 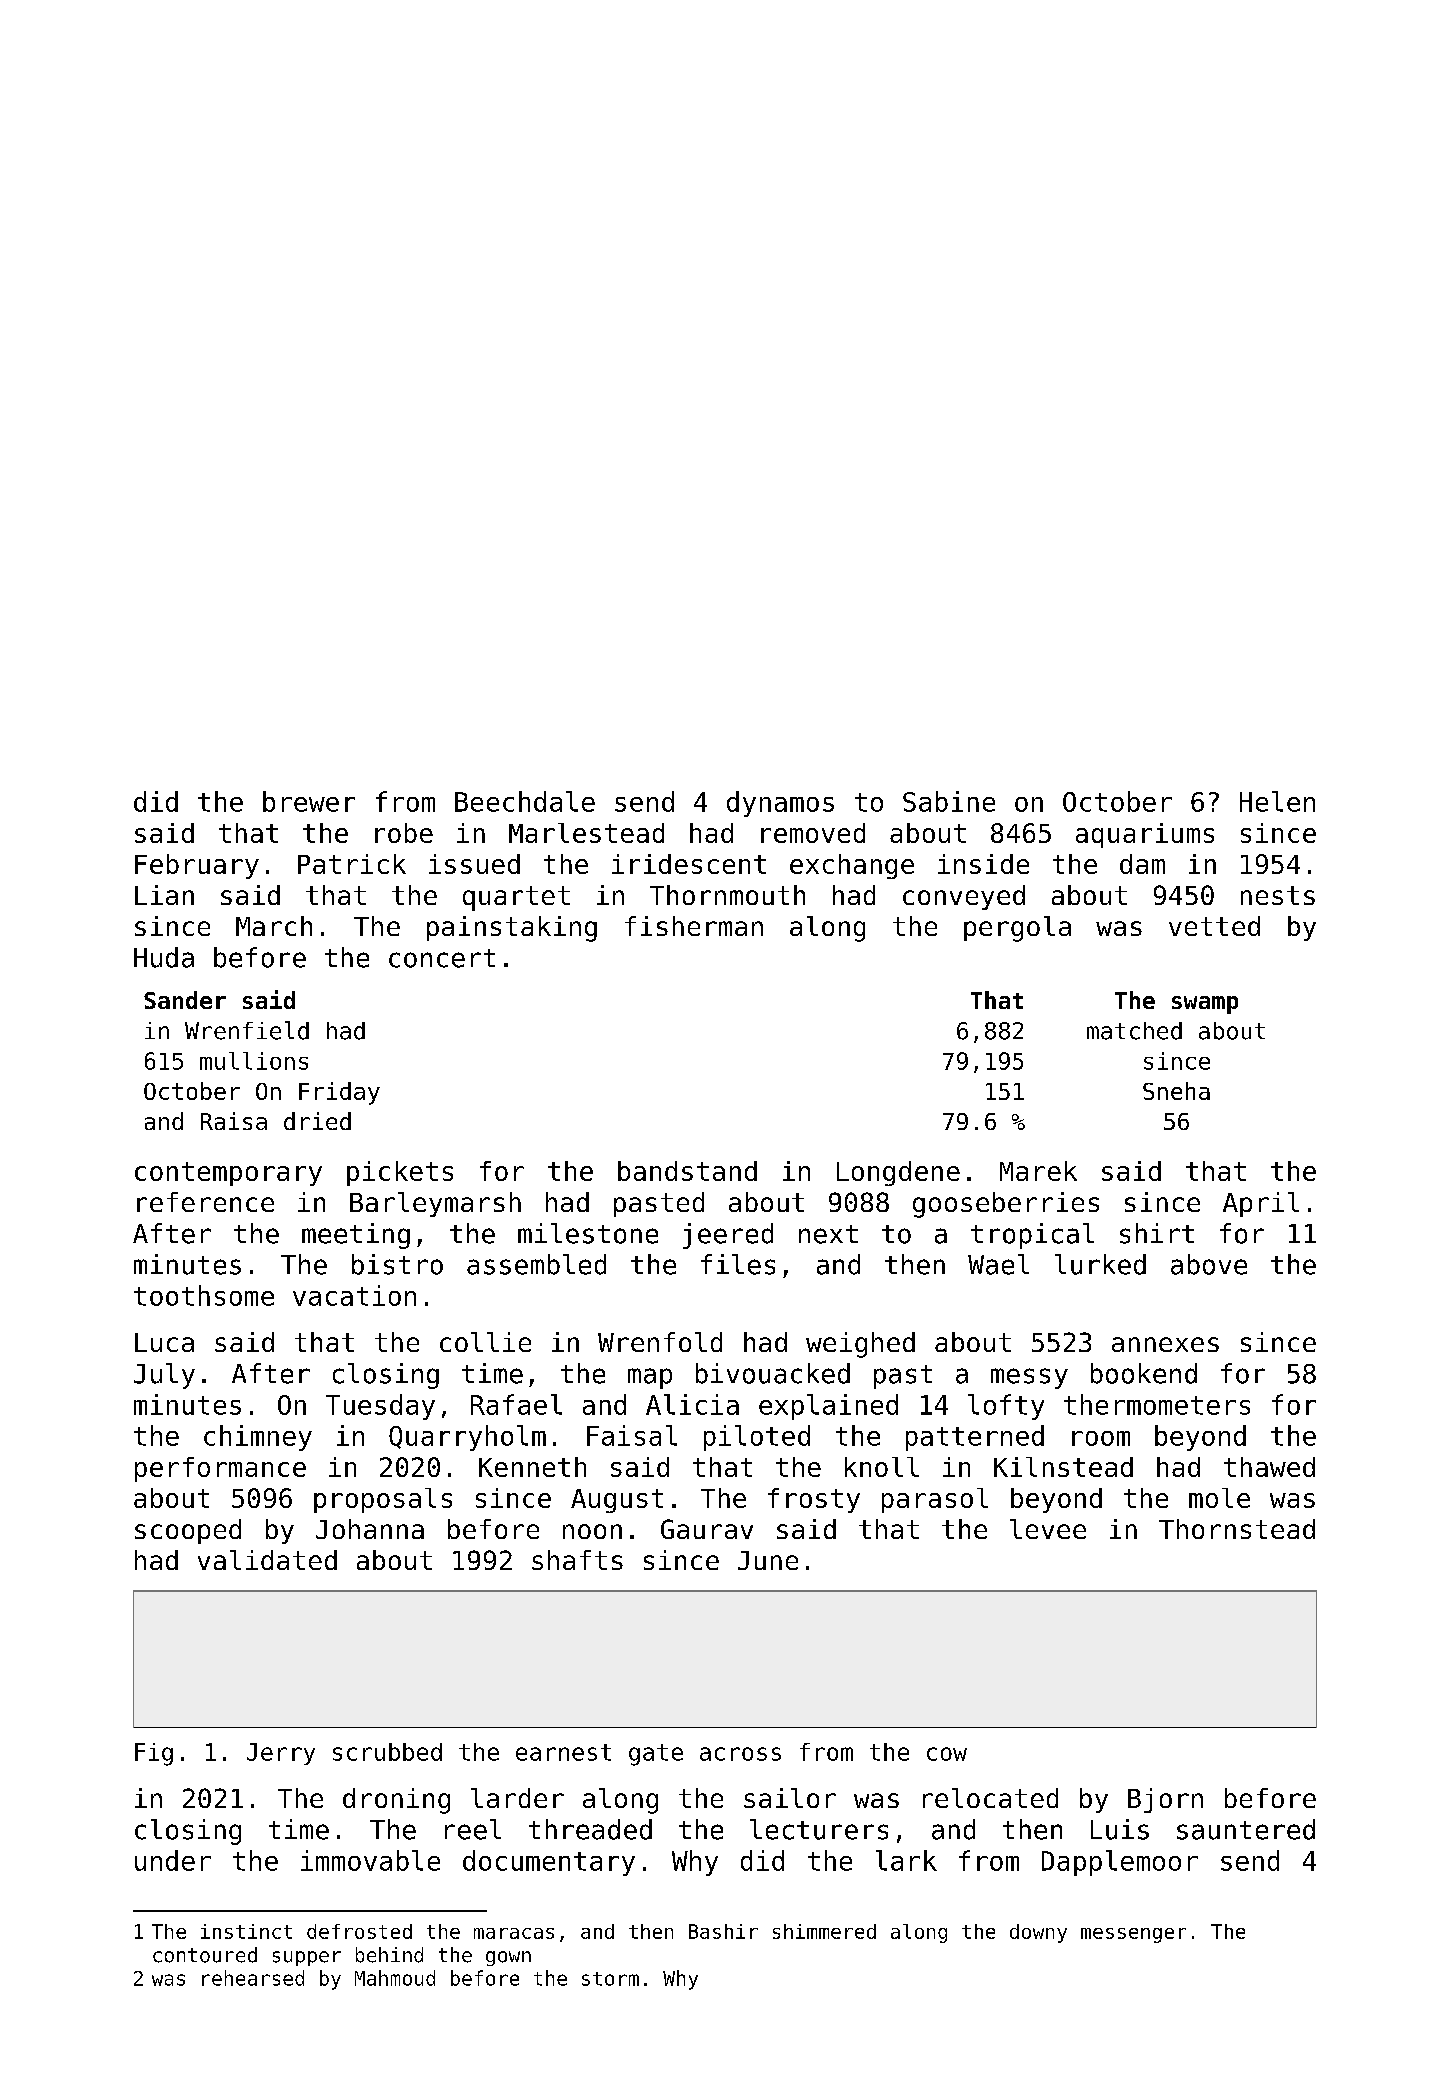 What do you see at coordinates (577, 1560) in the page?
I see `shafts` at bounding box center [577, 1560].
